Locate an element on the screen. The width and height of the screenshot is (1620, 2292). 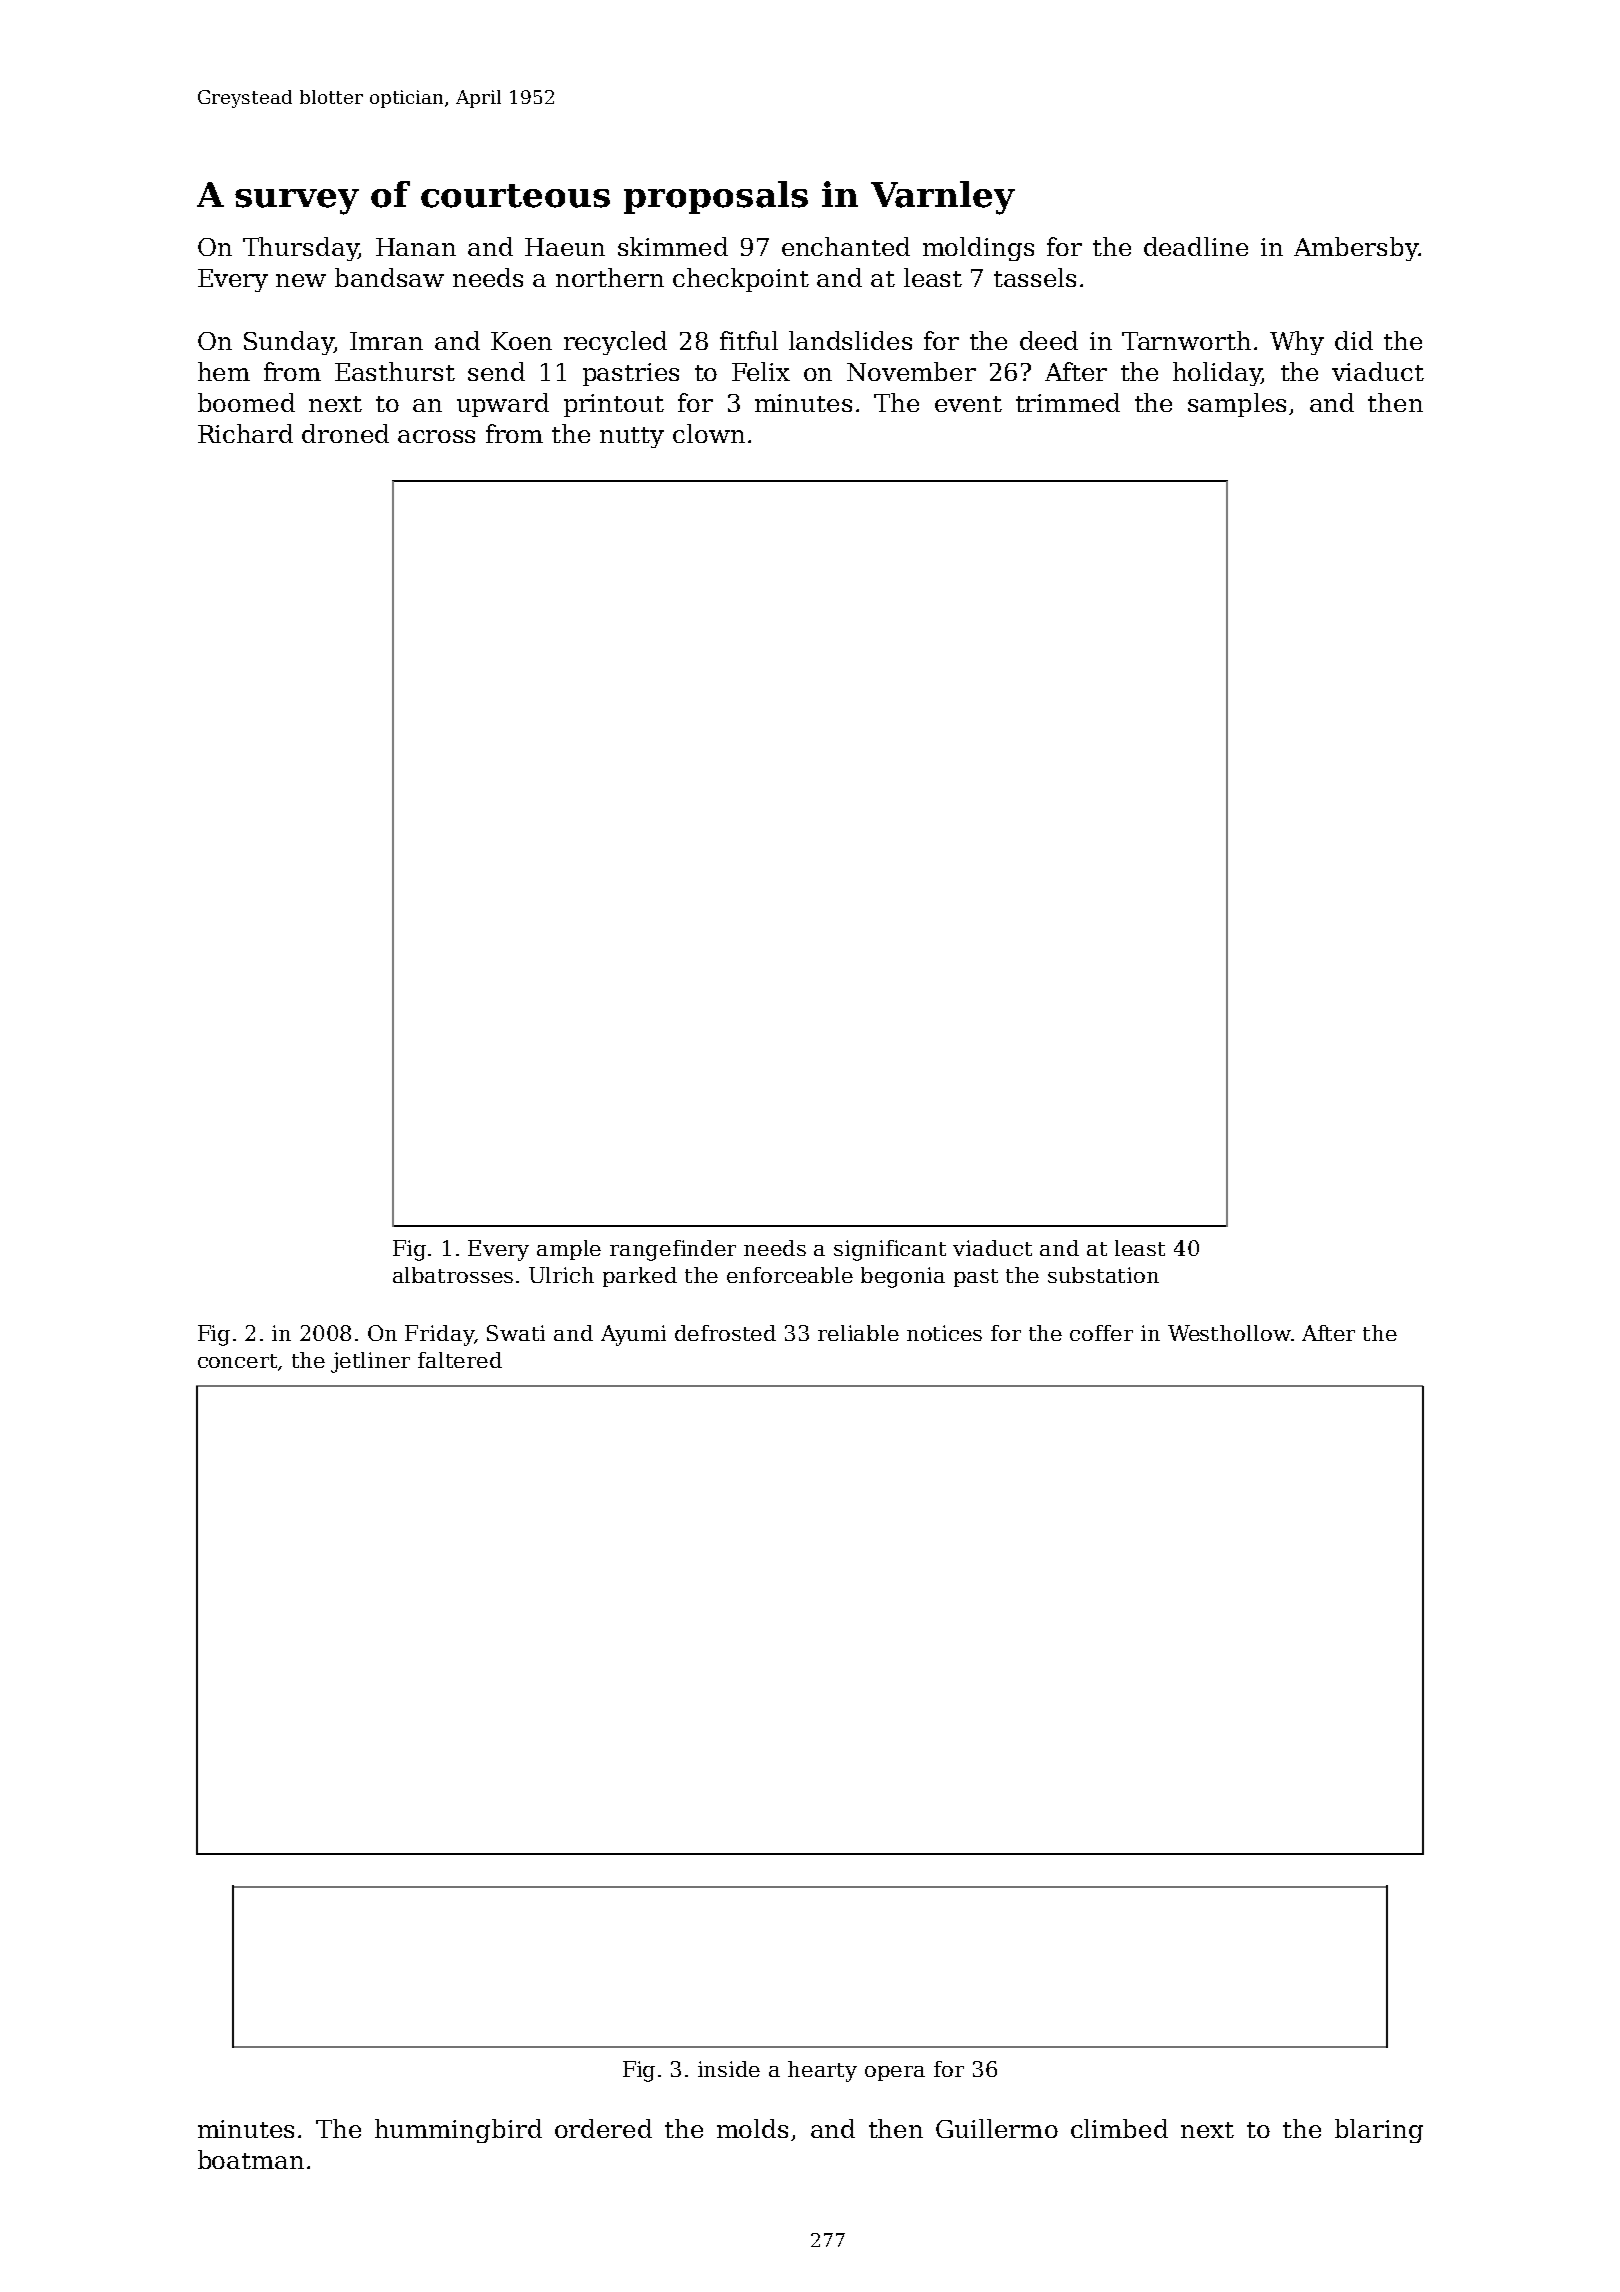
faltered is located at coordinates (460, 1360).
